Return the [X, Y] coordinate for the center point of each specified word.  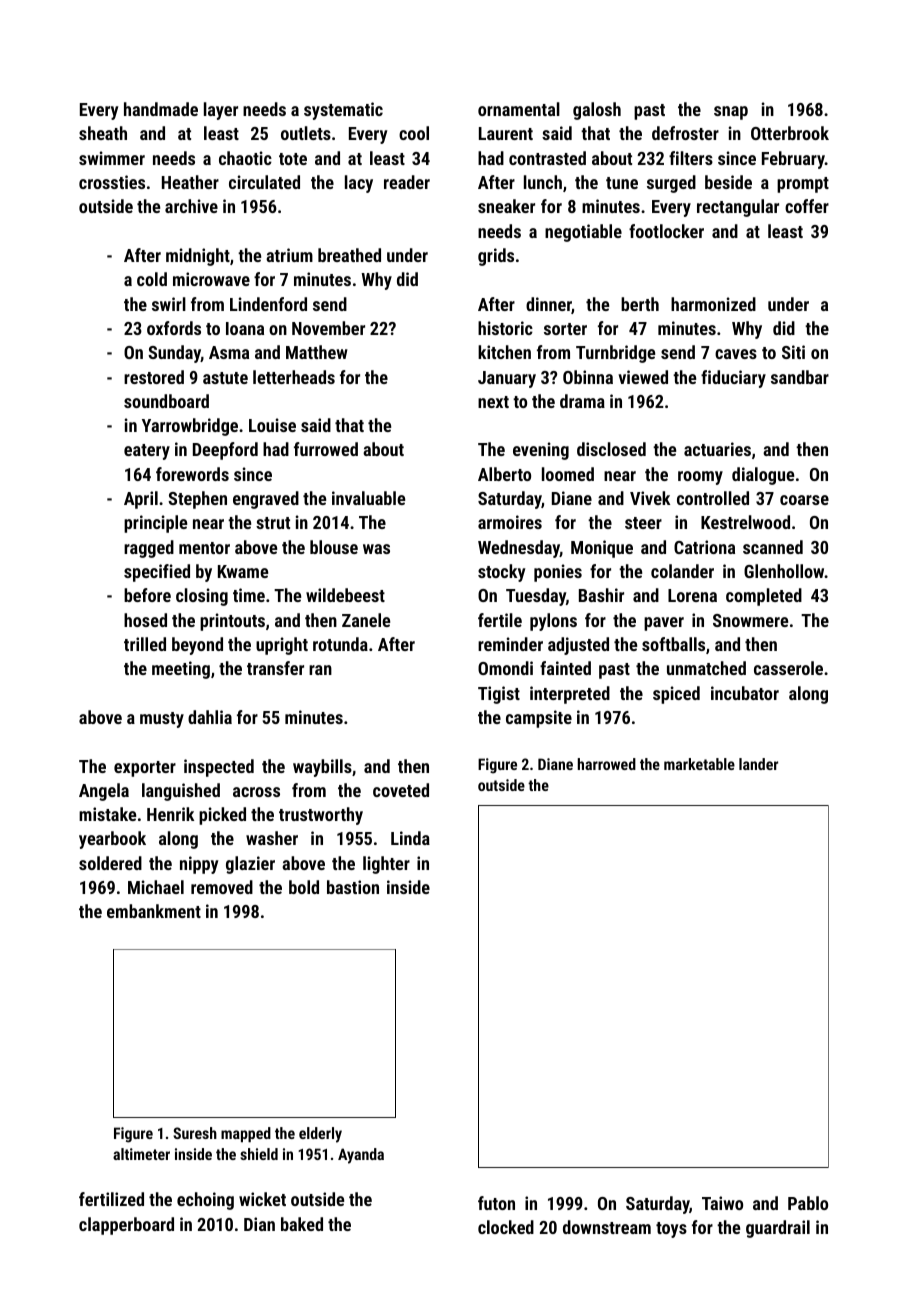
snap [731, 113]
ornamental [519, 109]
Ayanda [361, 1156]
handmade [161, 109]
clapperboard [126, 1226]
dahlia [210, 717]
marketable [699, 764]
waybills [322, 768]
